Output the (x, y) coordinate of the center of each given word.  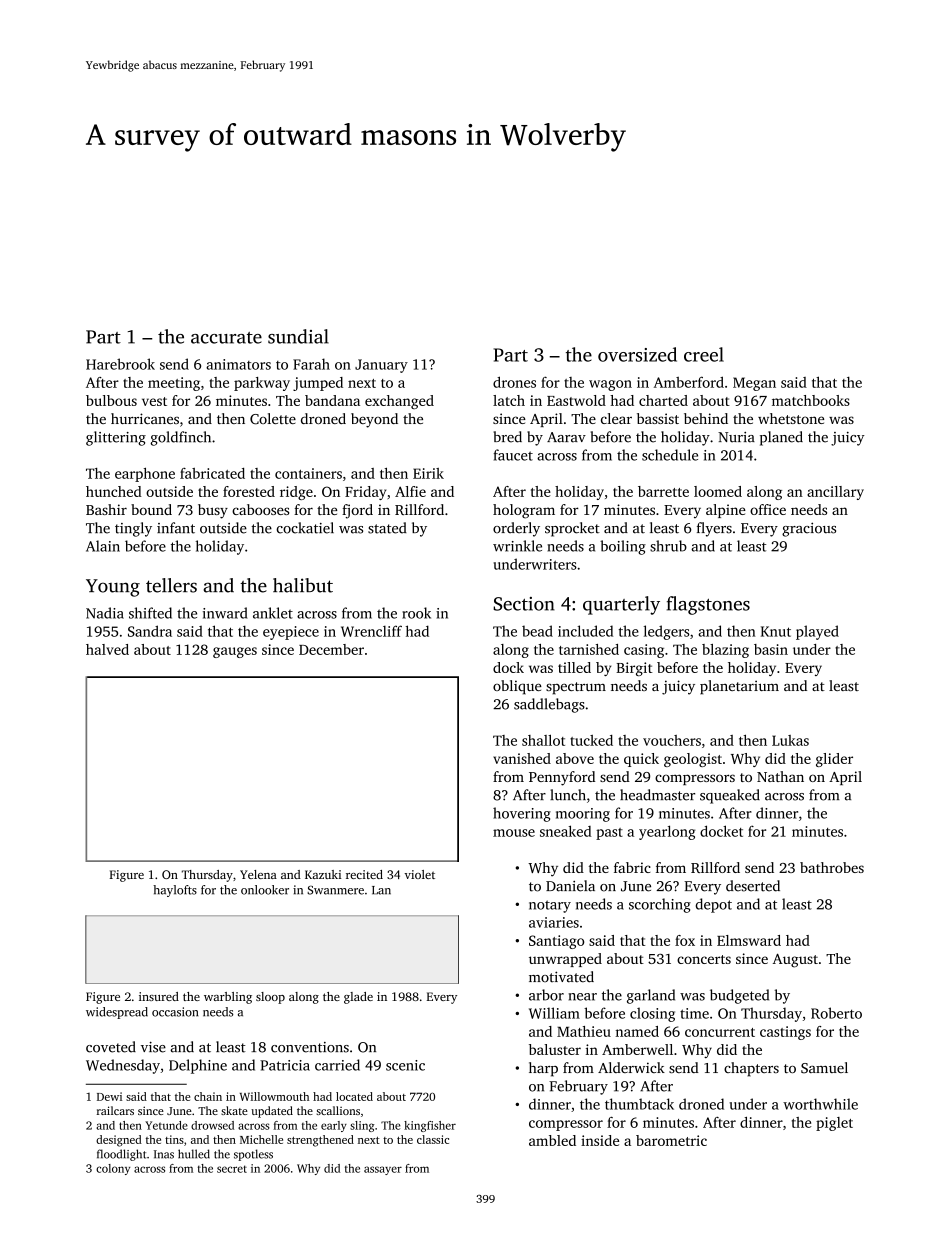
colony (113, 1169)
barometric (671, 1140)
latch (509, 400)
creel (704, 354)
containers (308, 473)
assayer (383, 1170)
